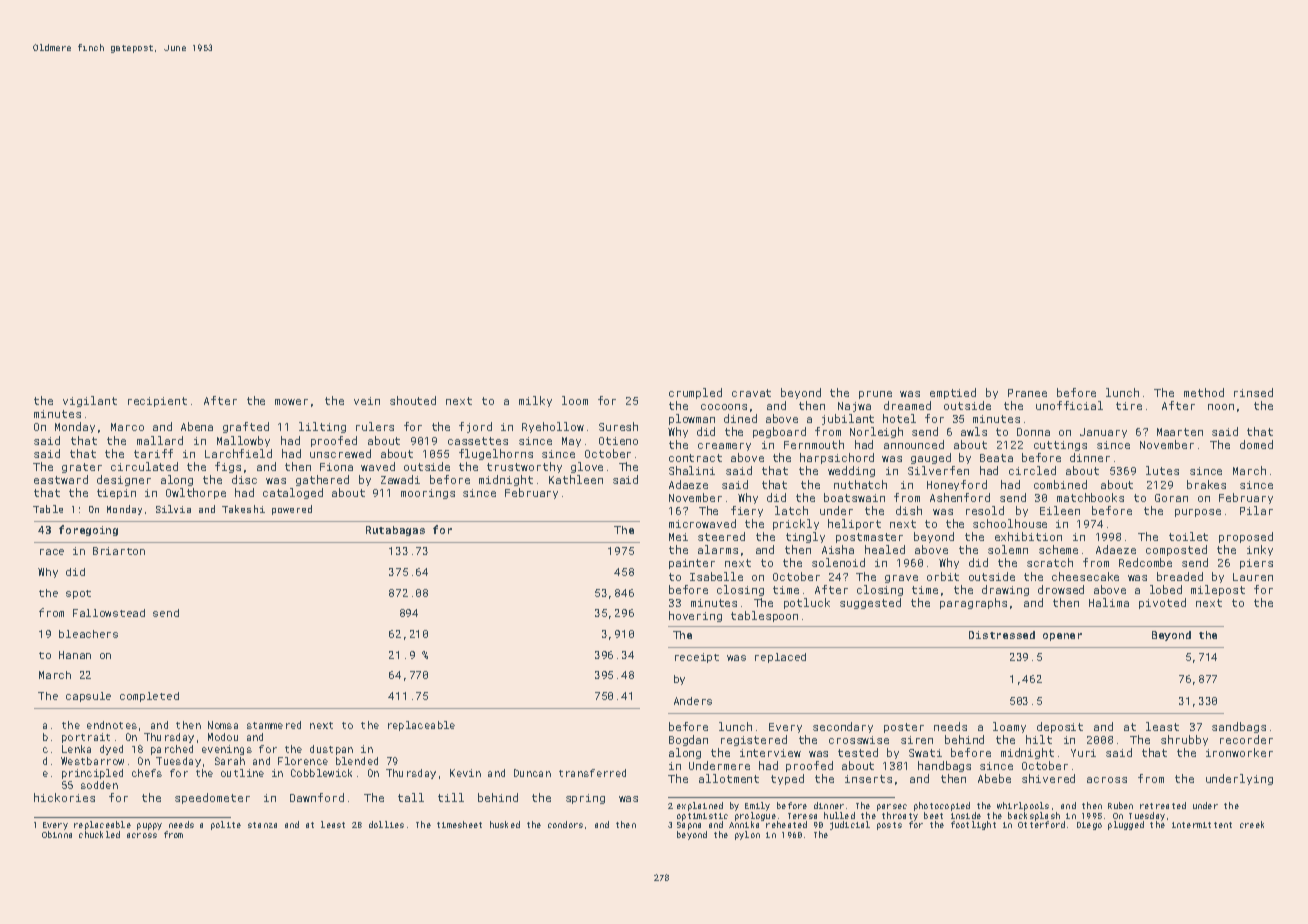  Describe the element at coordinates (428, 494) in the screenshot. I see `moorings` at that location.
